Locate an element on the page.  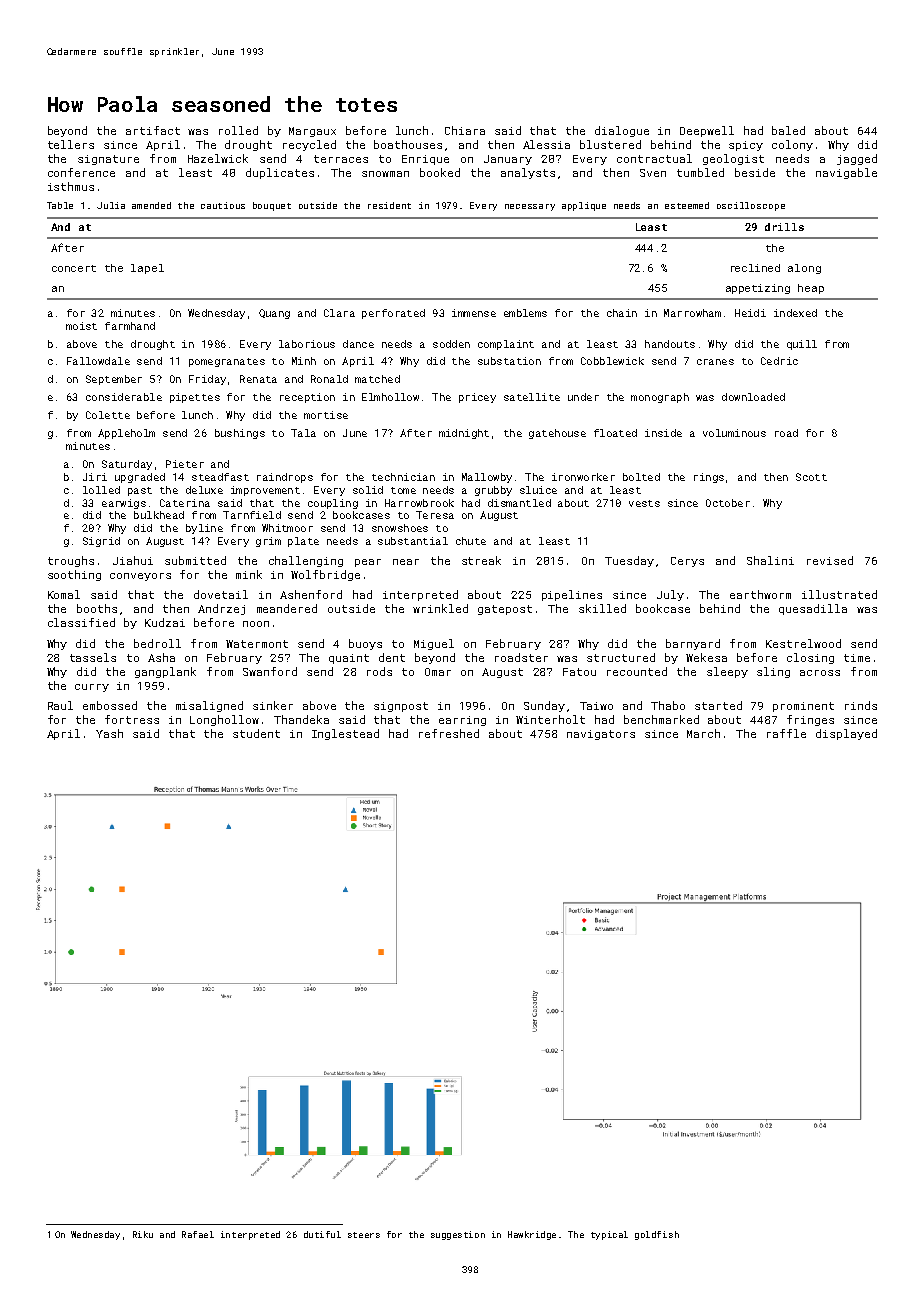
applique is located at coordinates (584, 206).
